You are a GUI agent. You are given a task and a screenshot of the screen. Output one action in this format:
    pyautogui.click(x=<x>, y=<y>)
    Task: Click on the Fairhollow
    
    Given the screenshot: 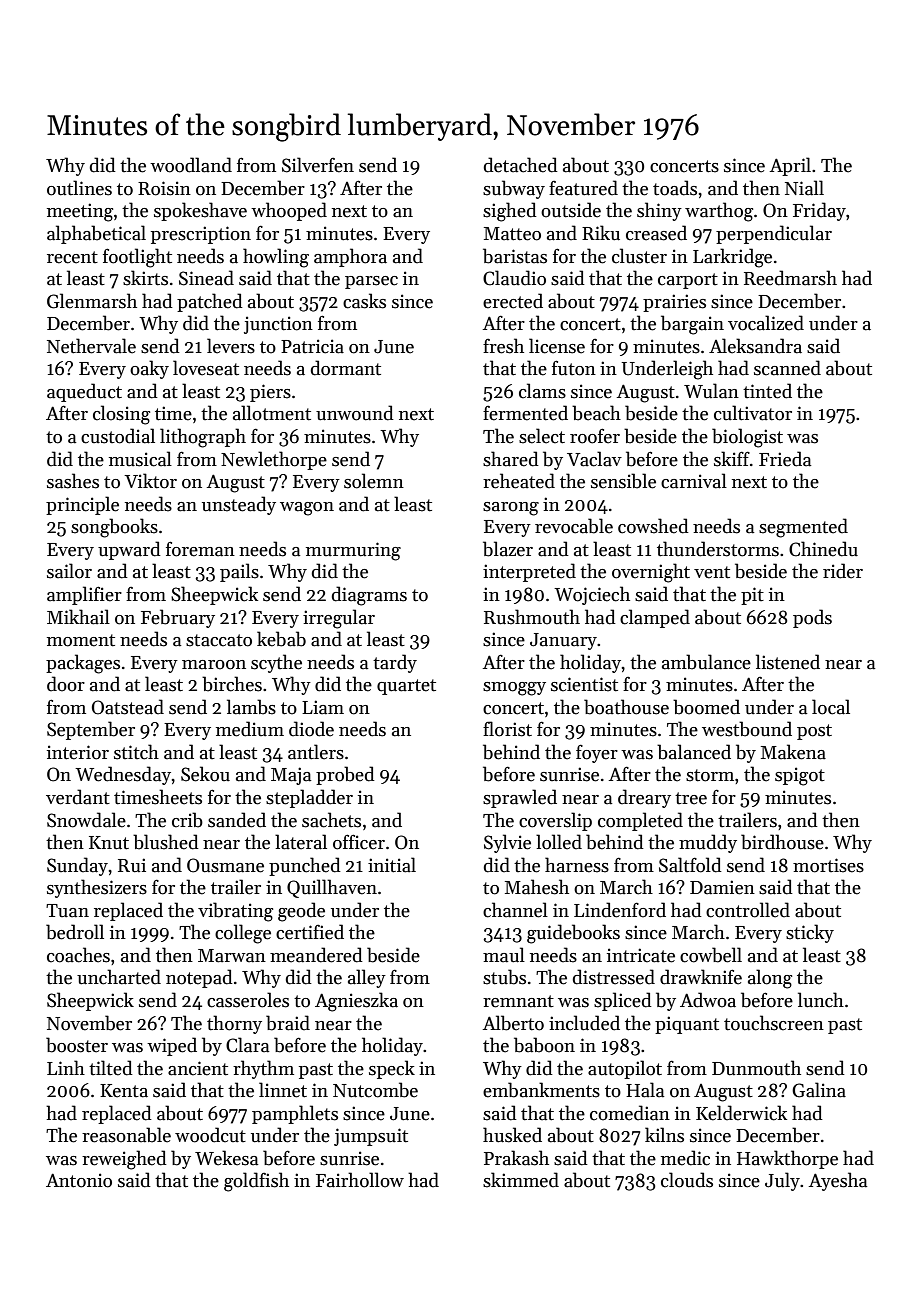 What is the action you would take?
    pyautogui.click(x=360, y=1180)
